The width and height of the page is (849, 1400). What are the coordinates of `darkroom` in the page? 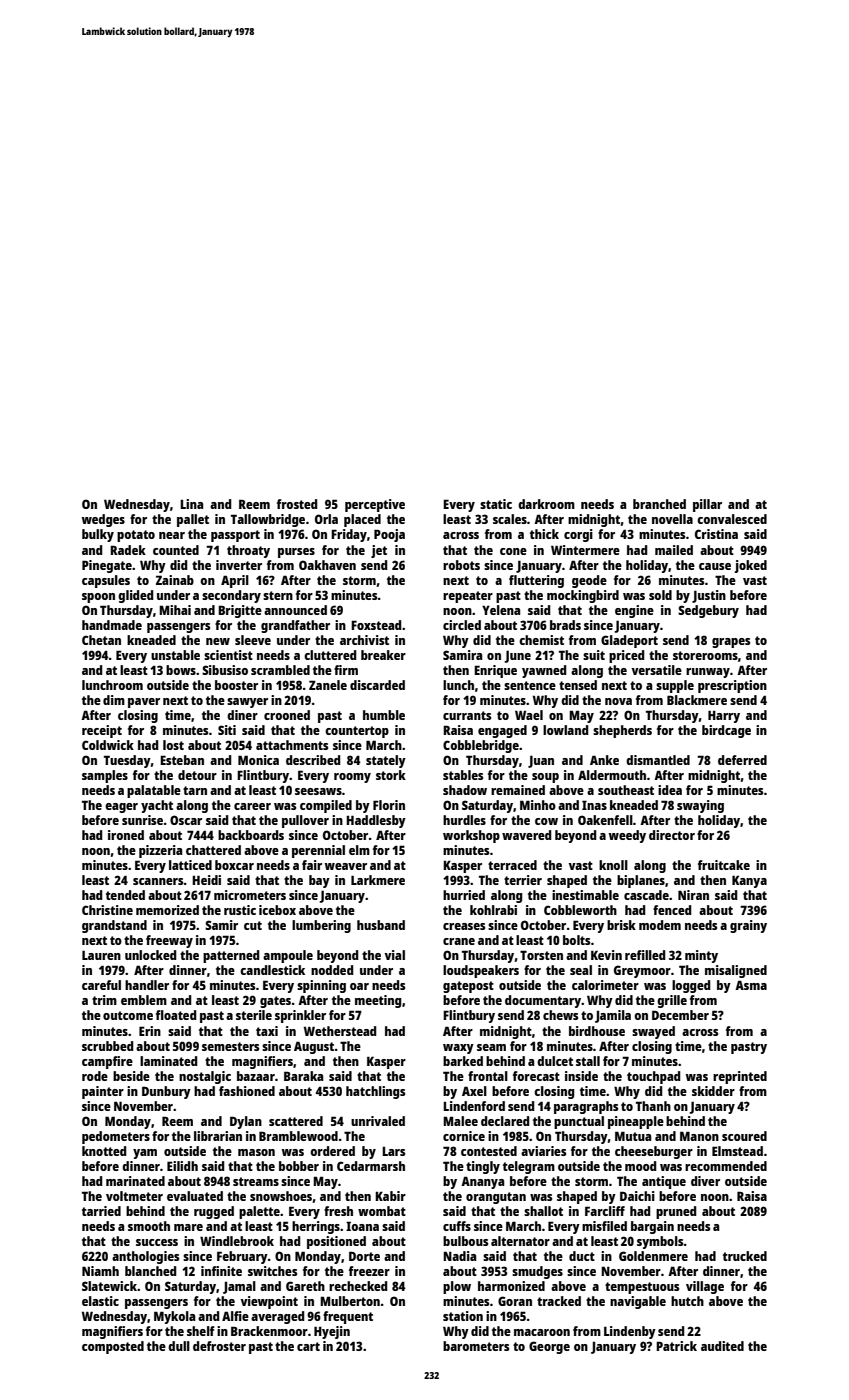 It's located at (546, 504).
